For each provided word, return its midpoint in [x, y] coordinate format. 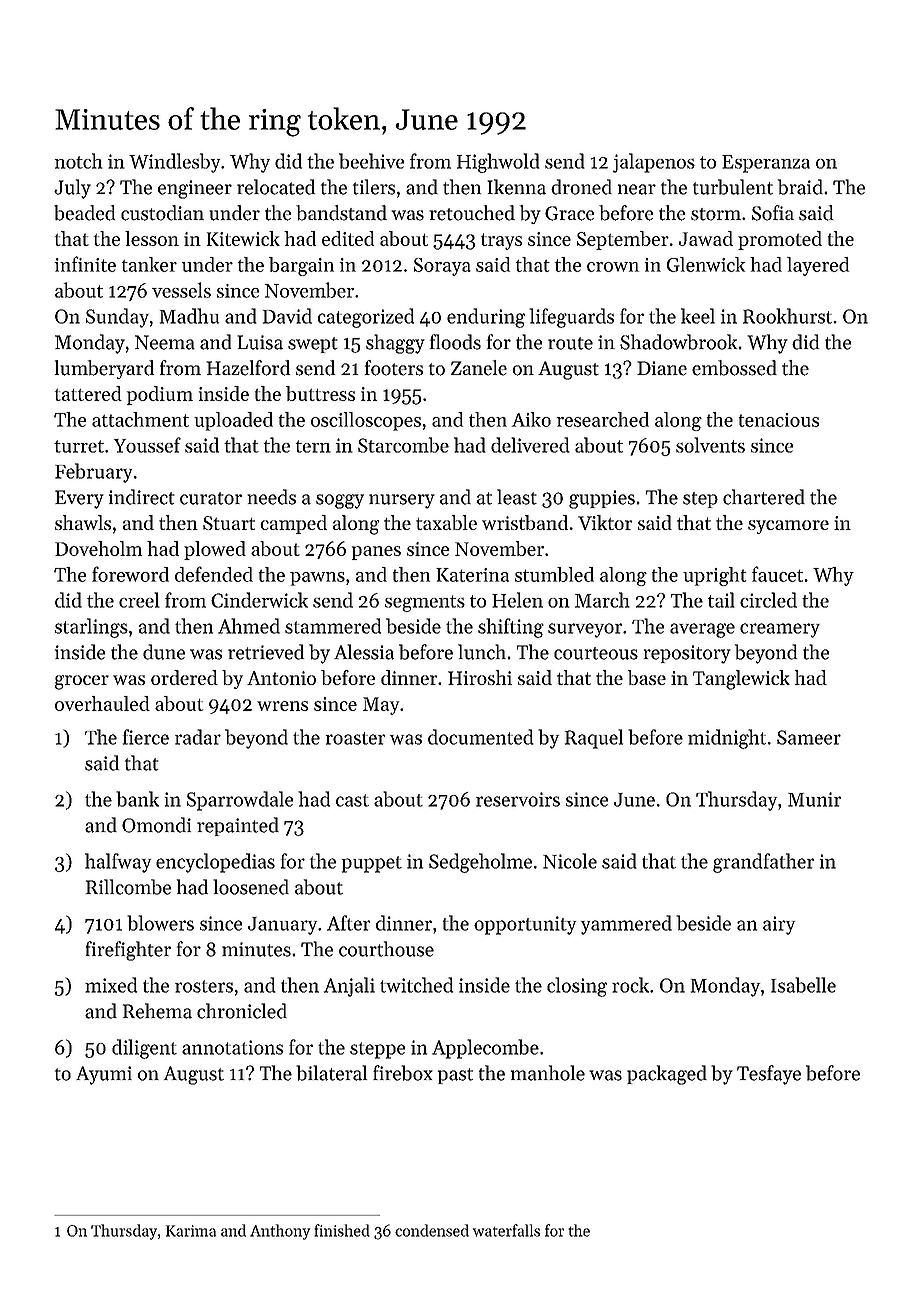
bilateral [331, 1073]
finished [342, 1230]
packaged [667, 1075]
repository [687, 654]
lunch [482, 652]
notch [79, 161]
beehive [371, 161]
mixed [111, 985]
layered [818, 266]
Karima [191, 1231]
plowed [215, 550]
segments [425, 603]
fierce [146, 737]
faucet [777, 574]
